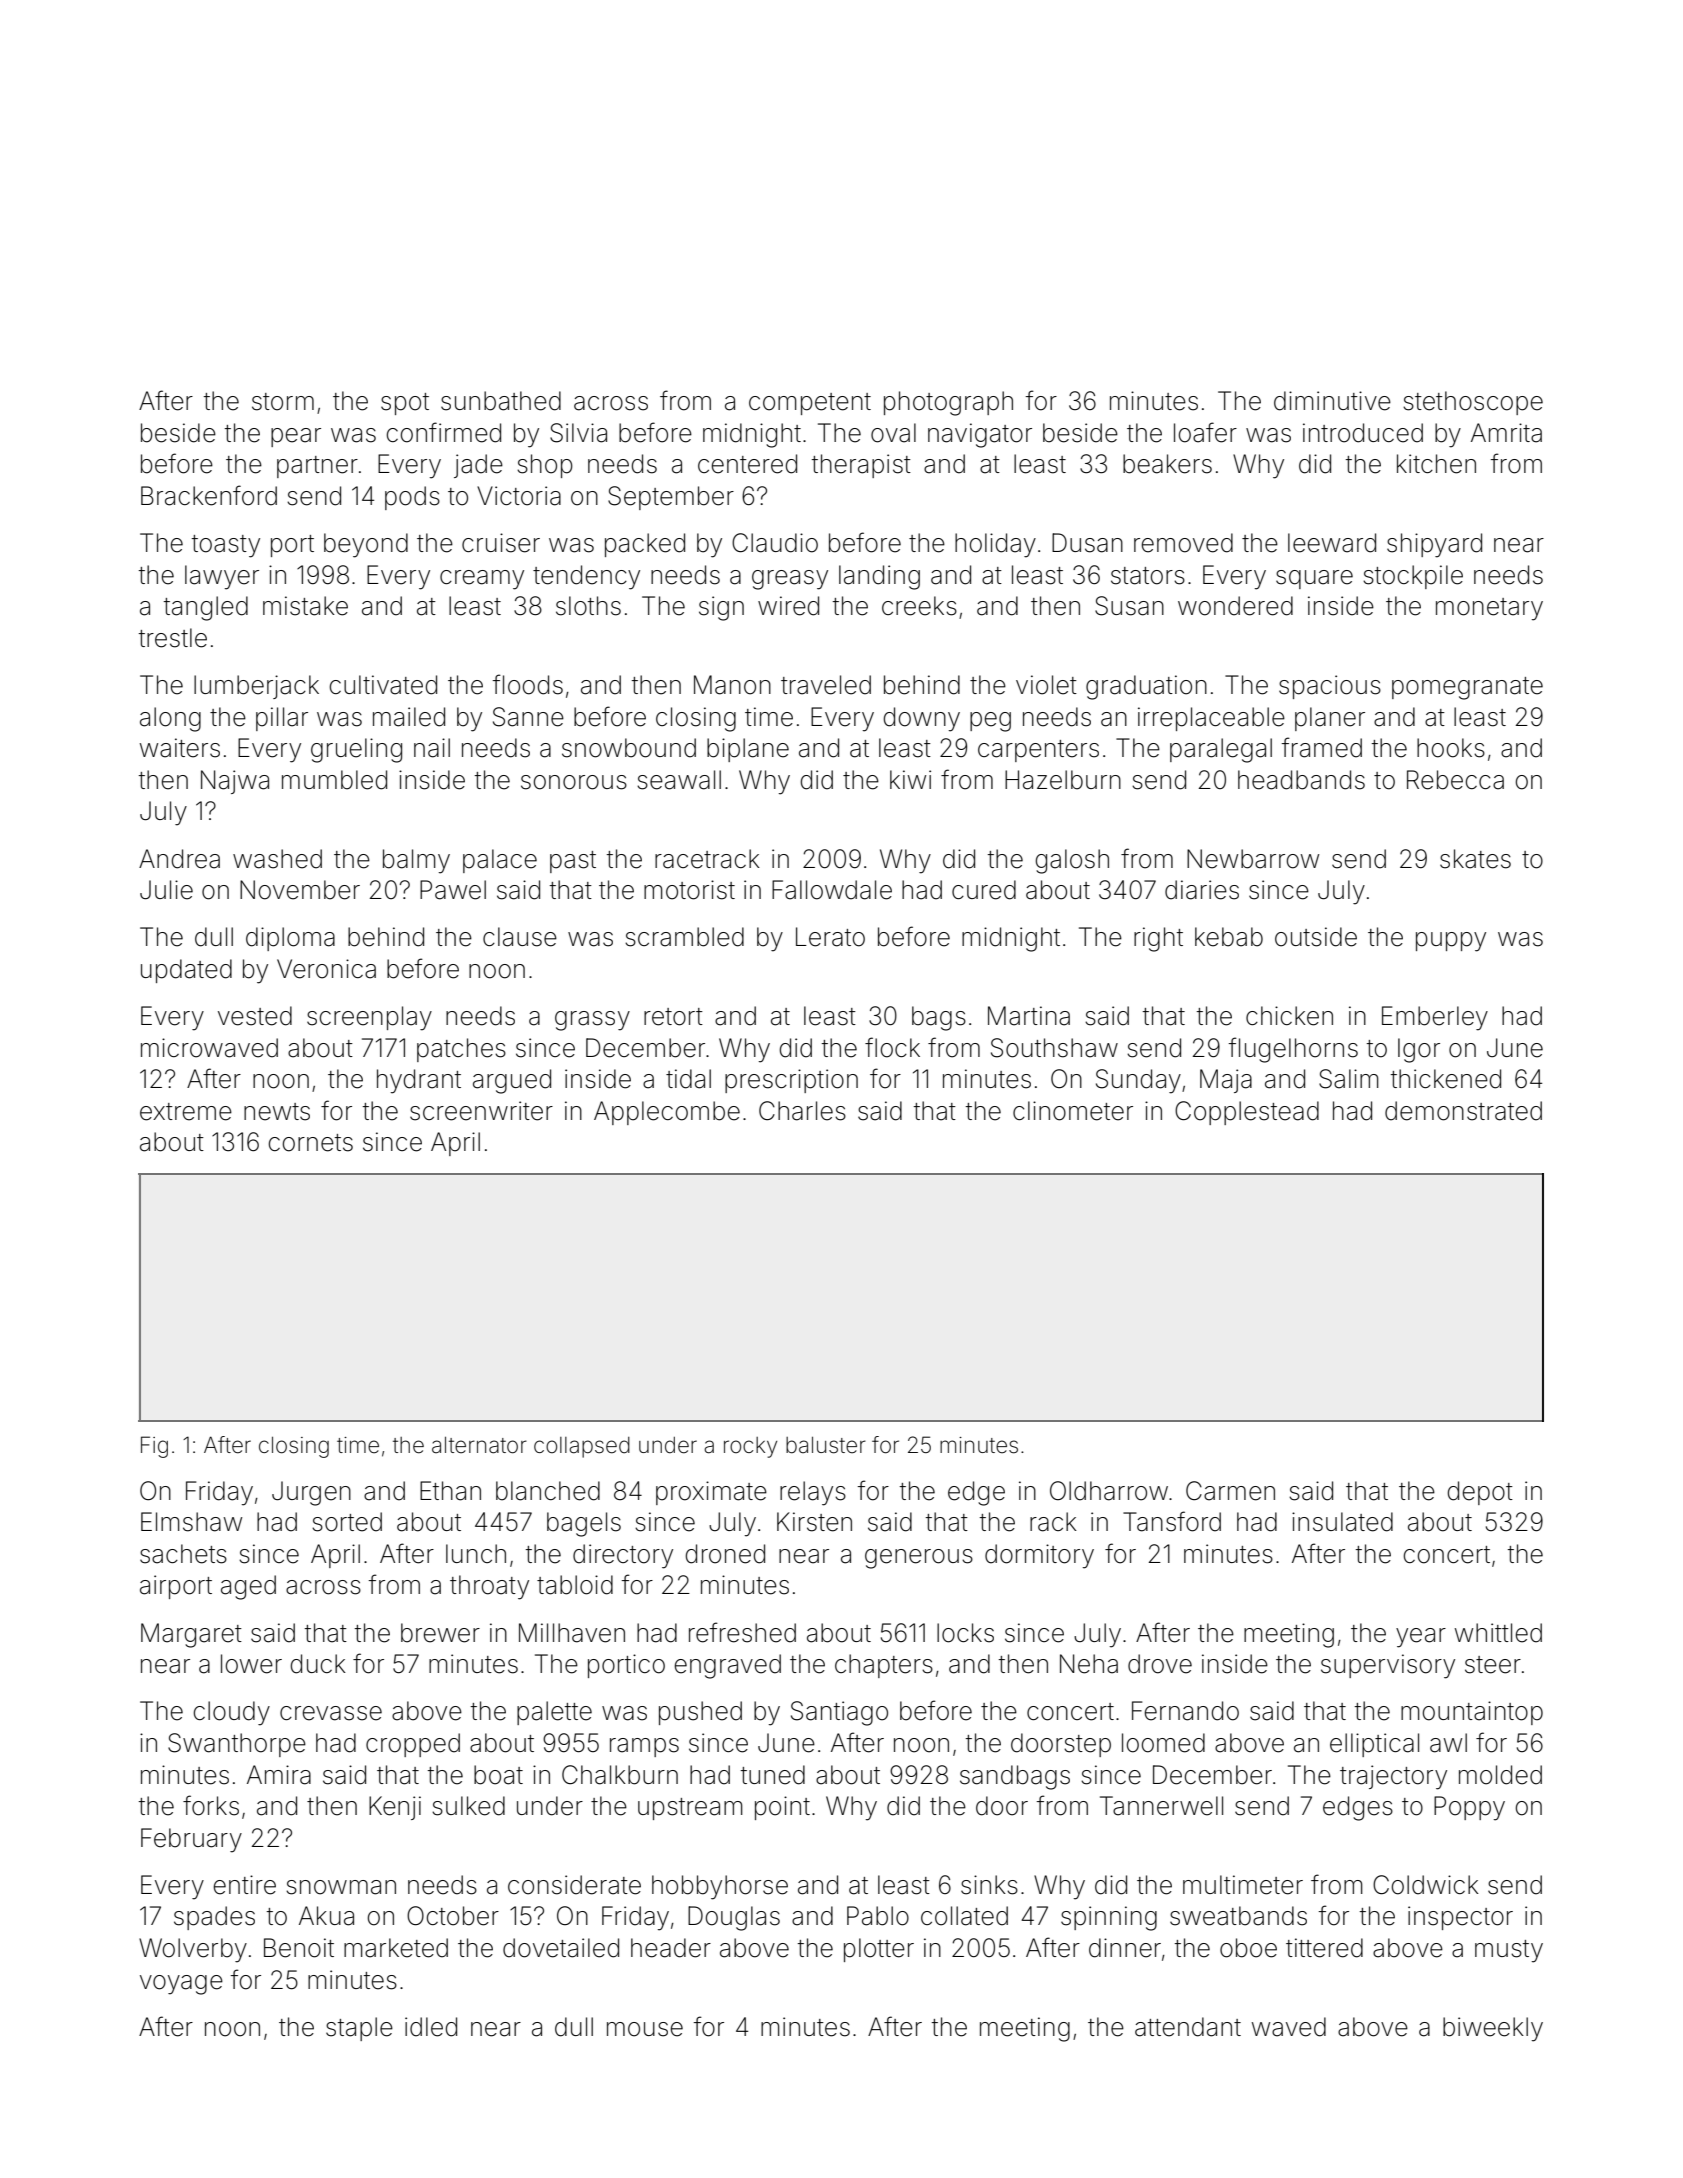 Image resolution: width=1683 pixels, height=2178 pixels. Describe the element at coordinates (154, 1447) in the screenshot. I see `Fig` at that location.
